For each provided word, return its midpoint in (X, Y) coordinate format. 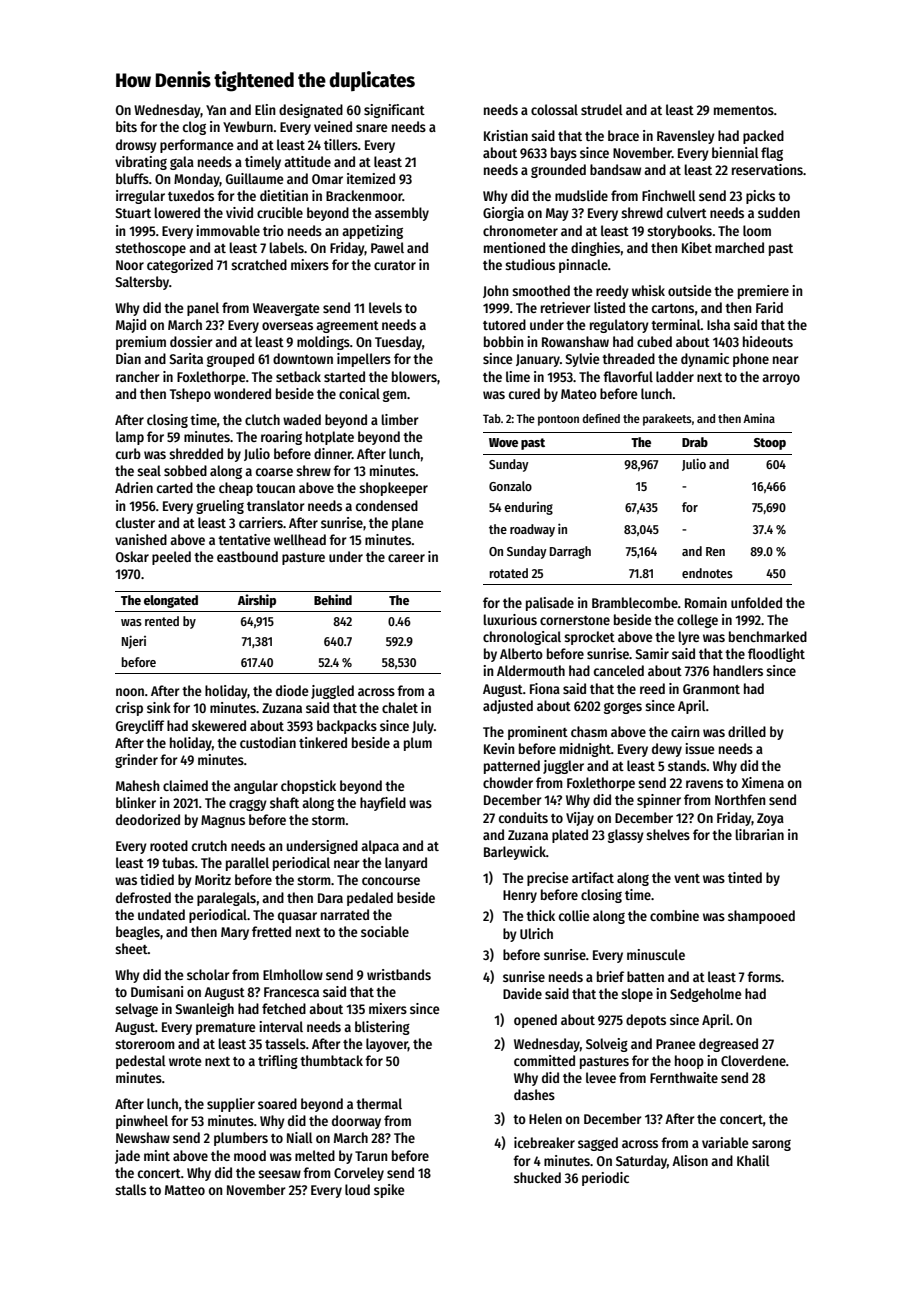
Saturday (641, 1162)
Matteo (185, 1190)
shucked (537, 1177)
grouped (230, 360)
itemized (371, 178)
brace (623, 135)
